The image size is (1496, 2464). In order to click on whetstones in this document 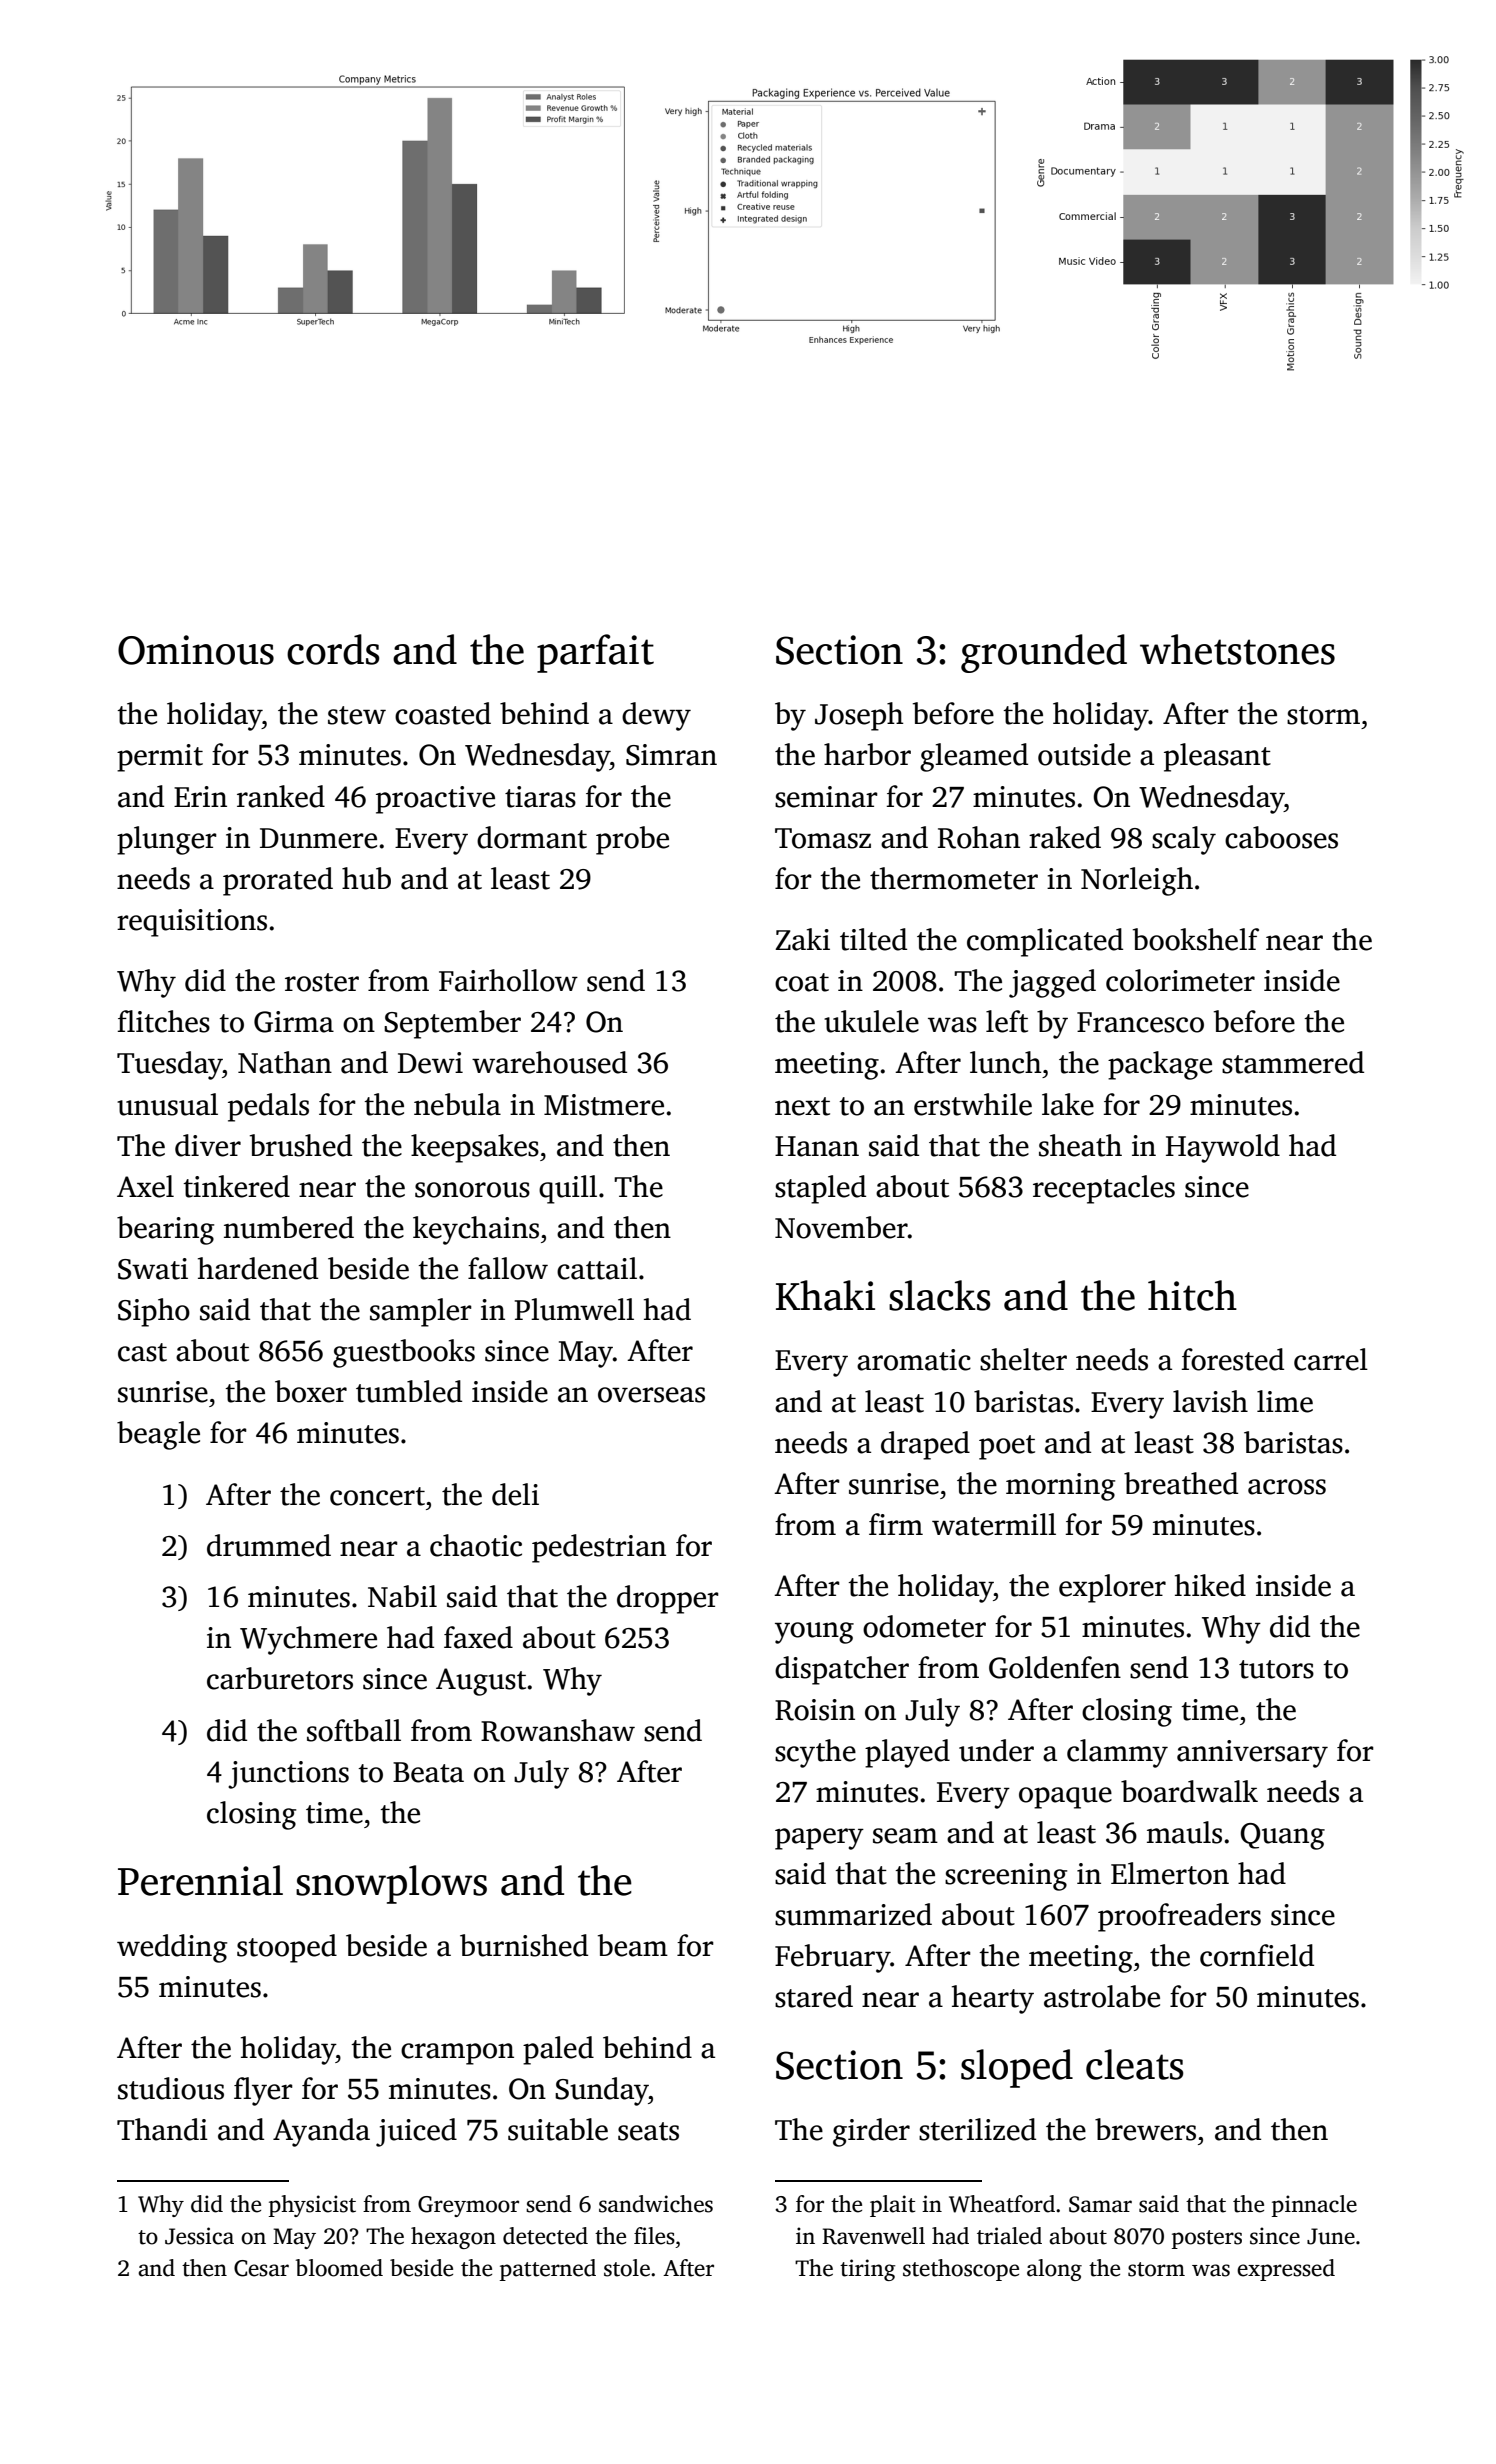, I will do `click(1237, 649)`.
